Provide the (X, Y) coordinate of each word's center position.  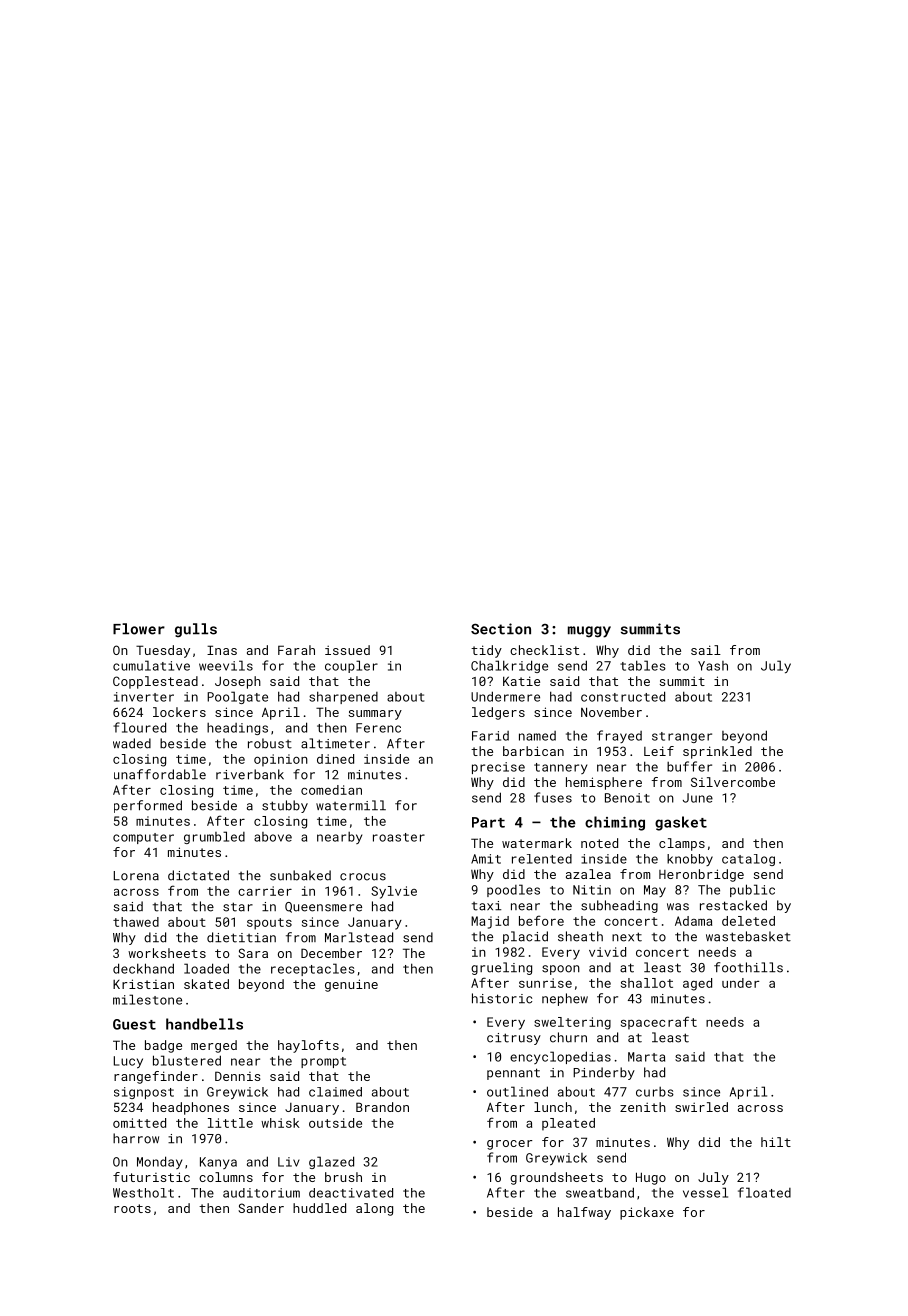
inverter (144, 697)
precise (498, 768)
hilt (776, 1142)
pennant (513, 1074)
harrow (136, 1138)
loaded (206, 968)
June (698, 798)
